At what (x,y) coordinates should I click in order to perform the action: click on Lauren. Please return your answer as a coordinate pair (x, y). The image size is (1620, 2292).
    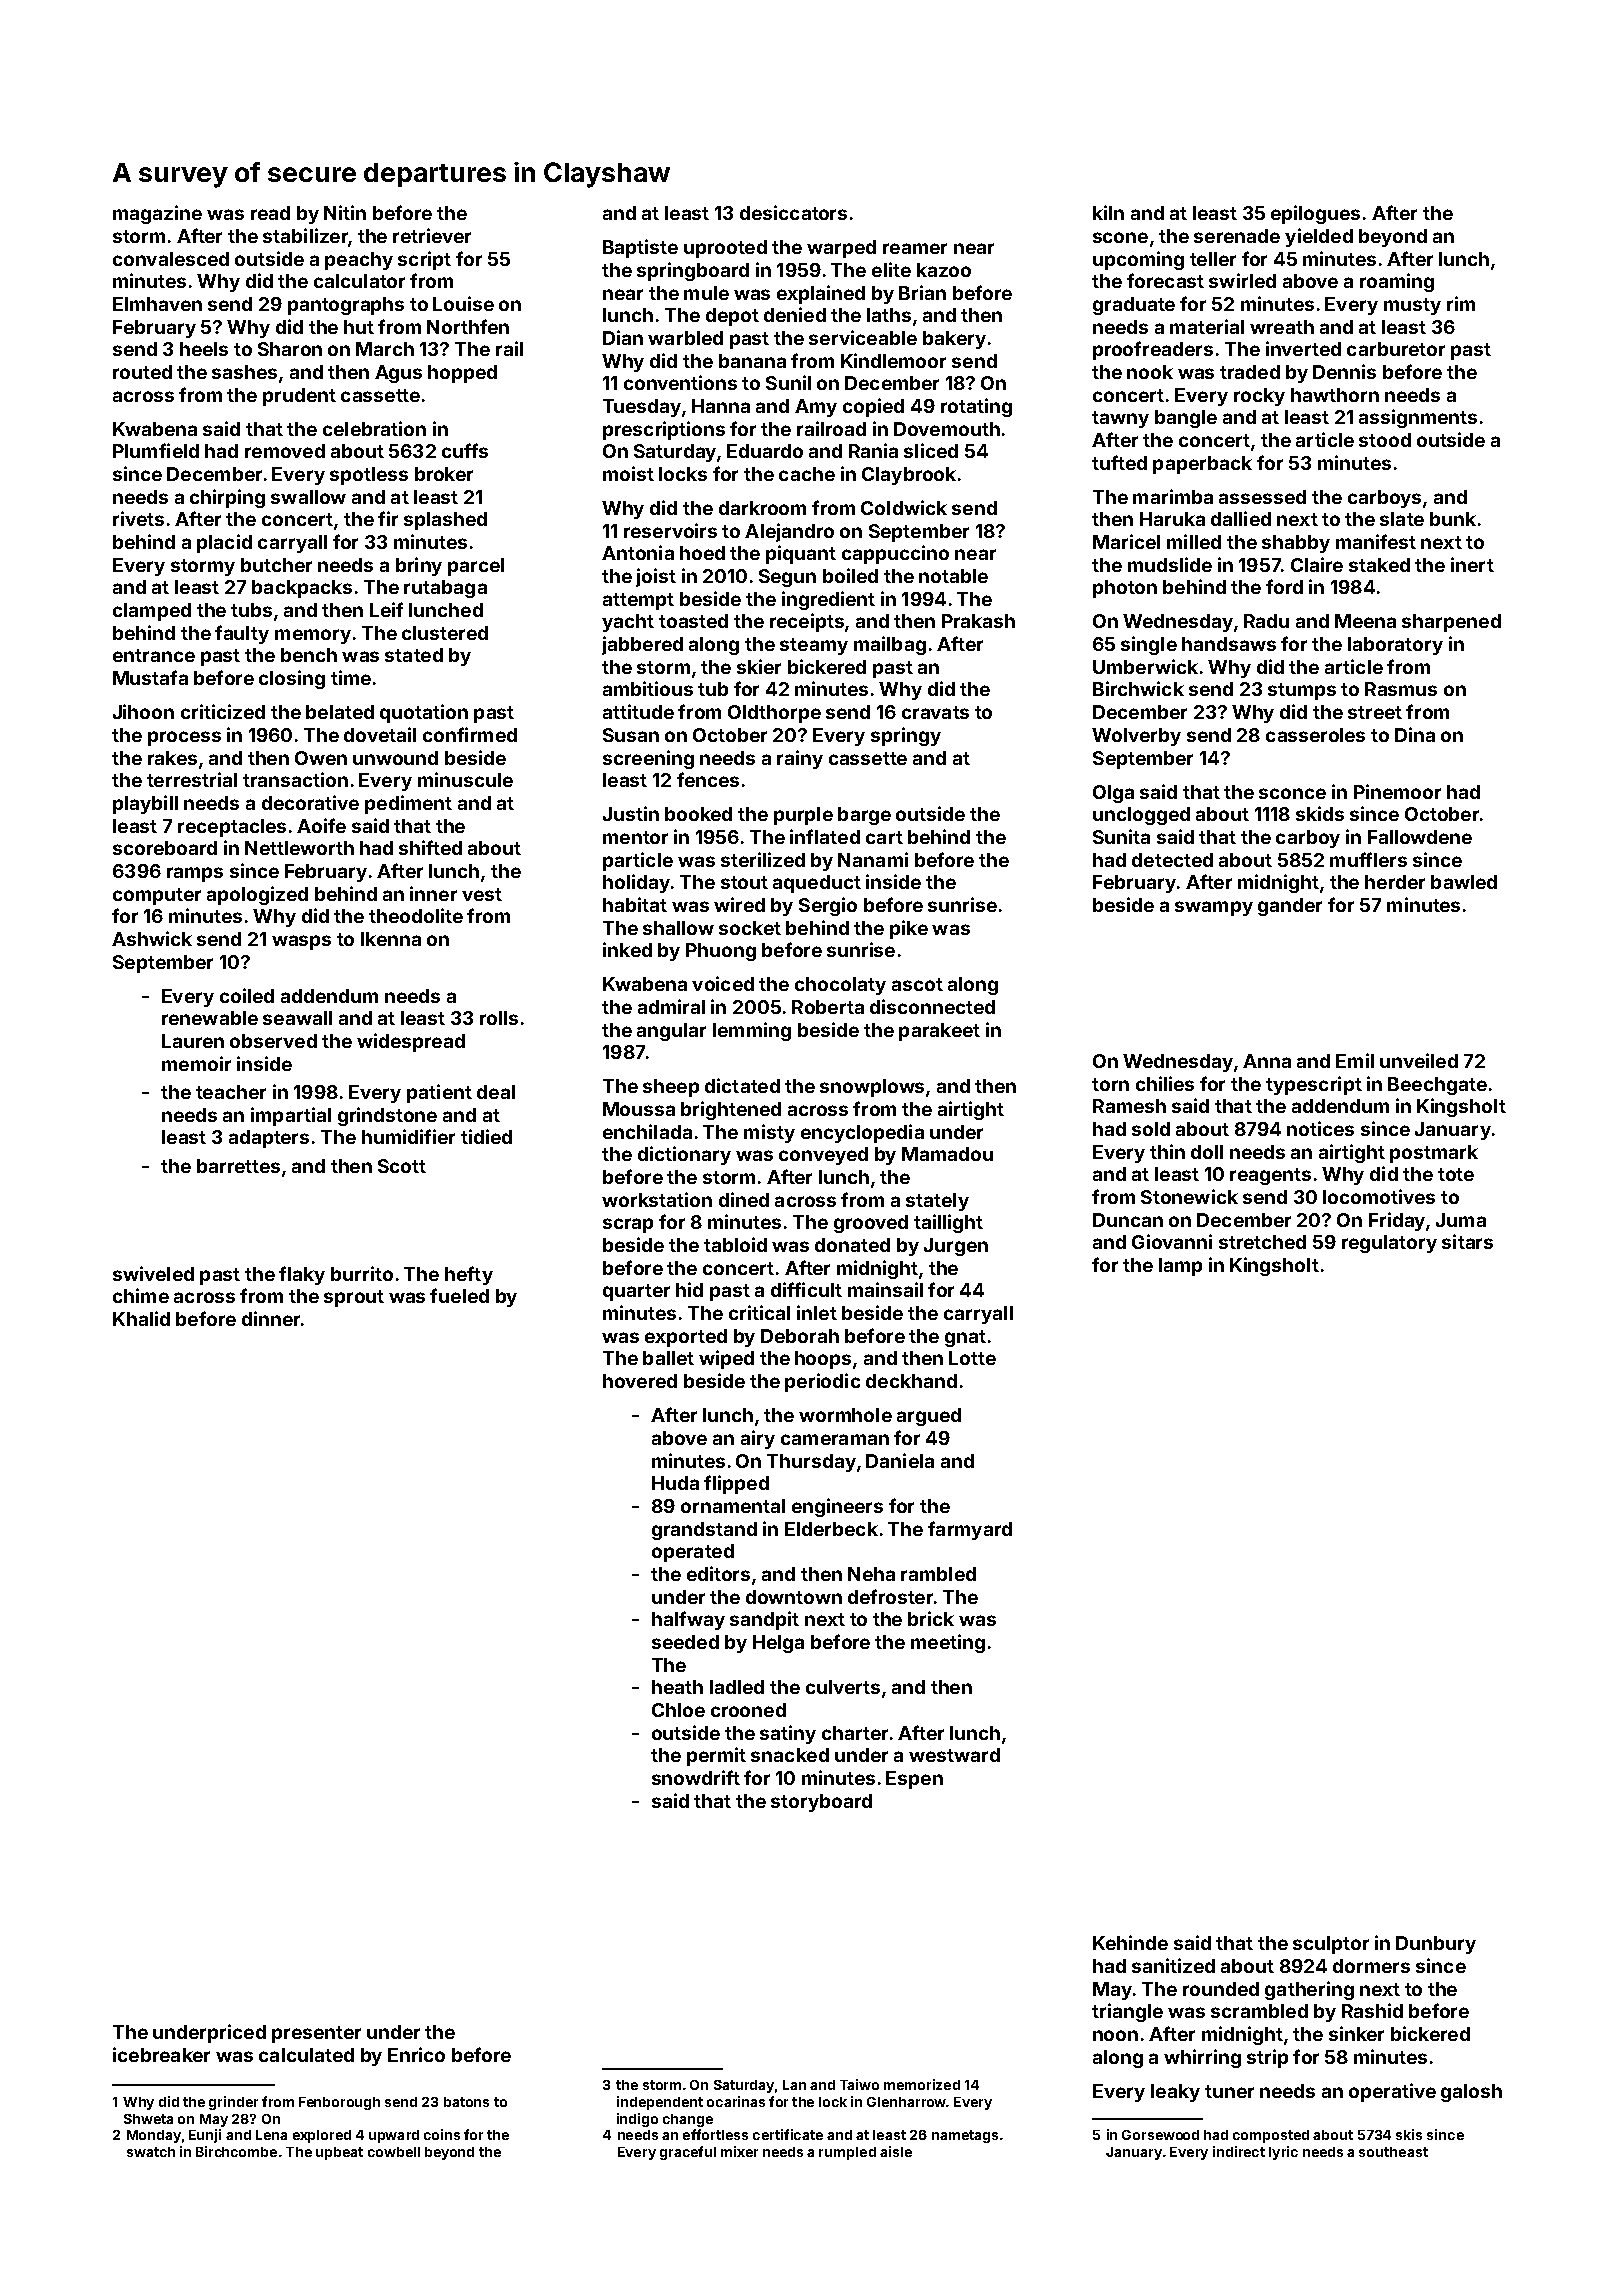
    Looking at the image, I should click on (193, 1041).
